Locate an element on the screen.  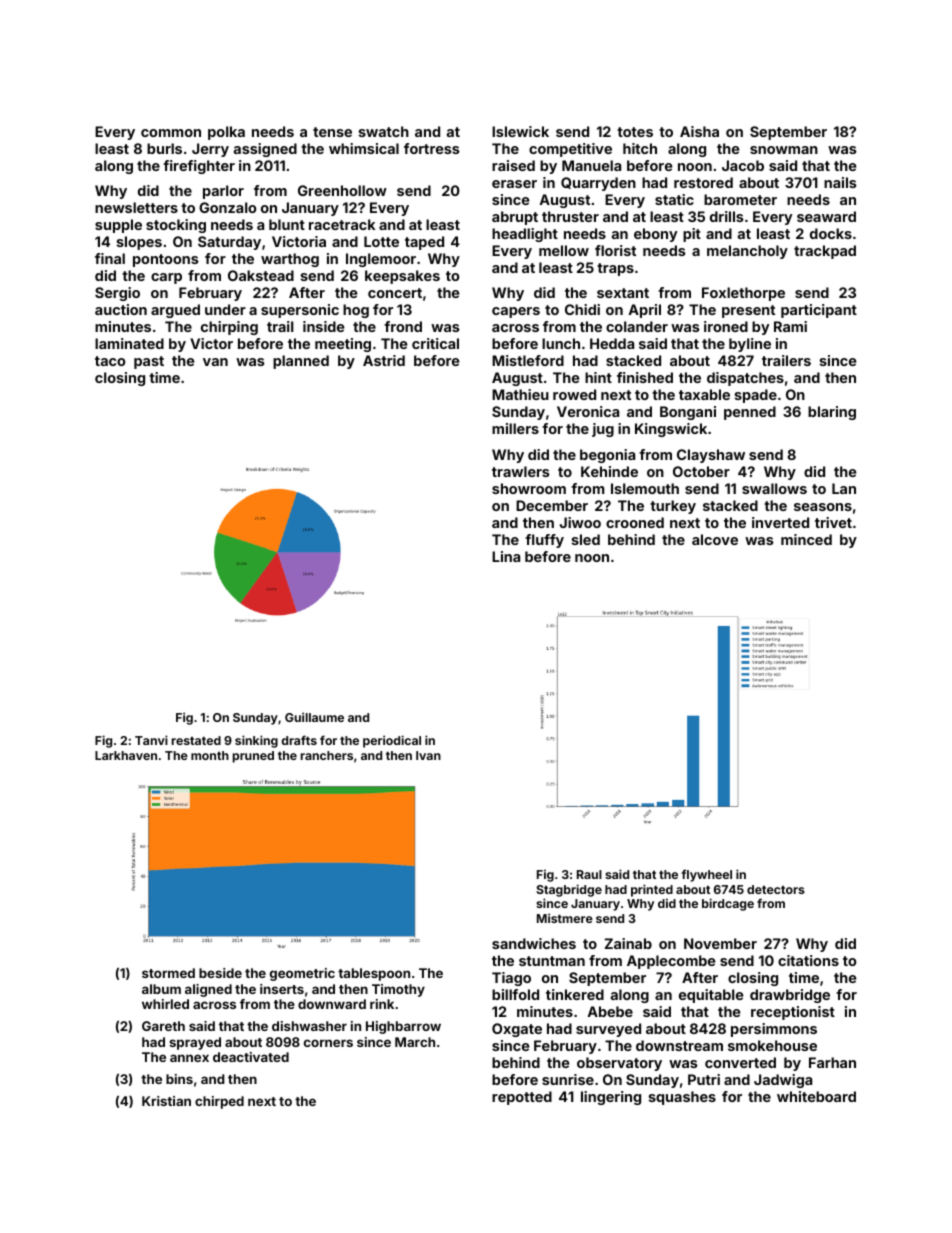
Clayshaw is located at coordinates (711, 456).
